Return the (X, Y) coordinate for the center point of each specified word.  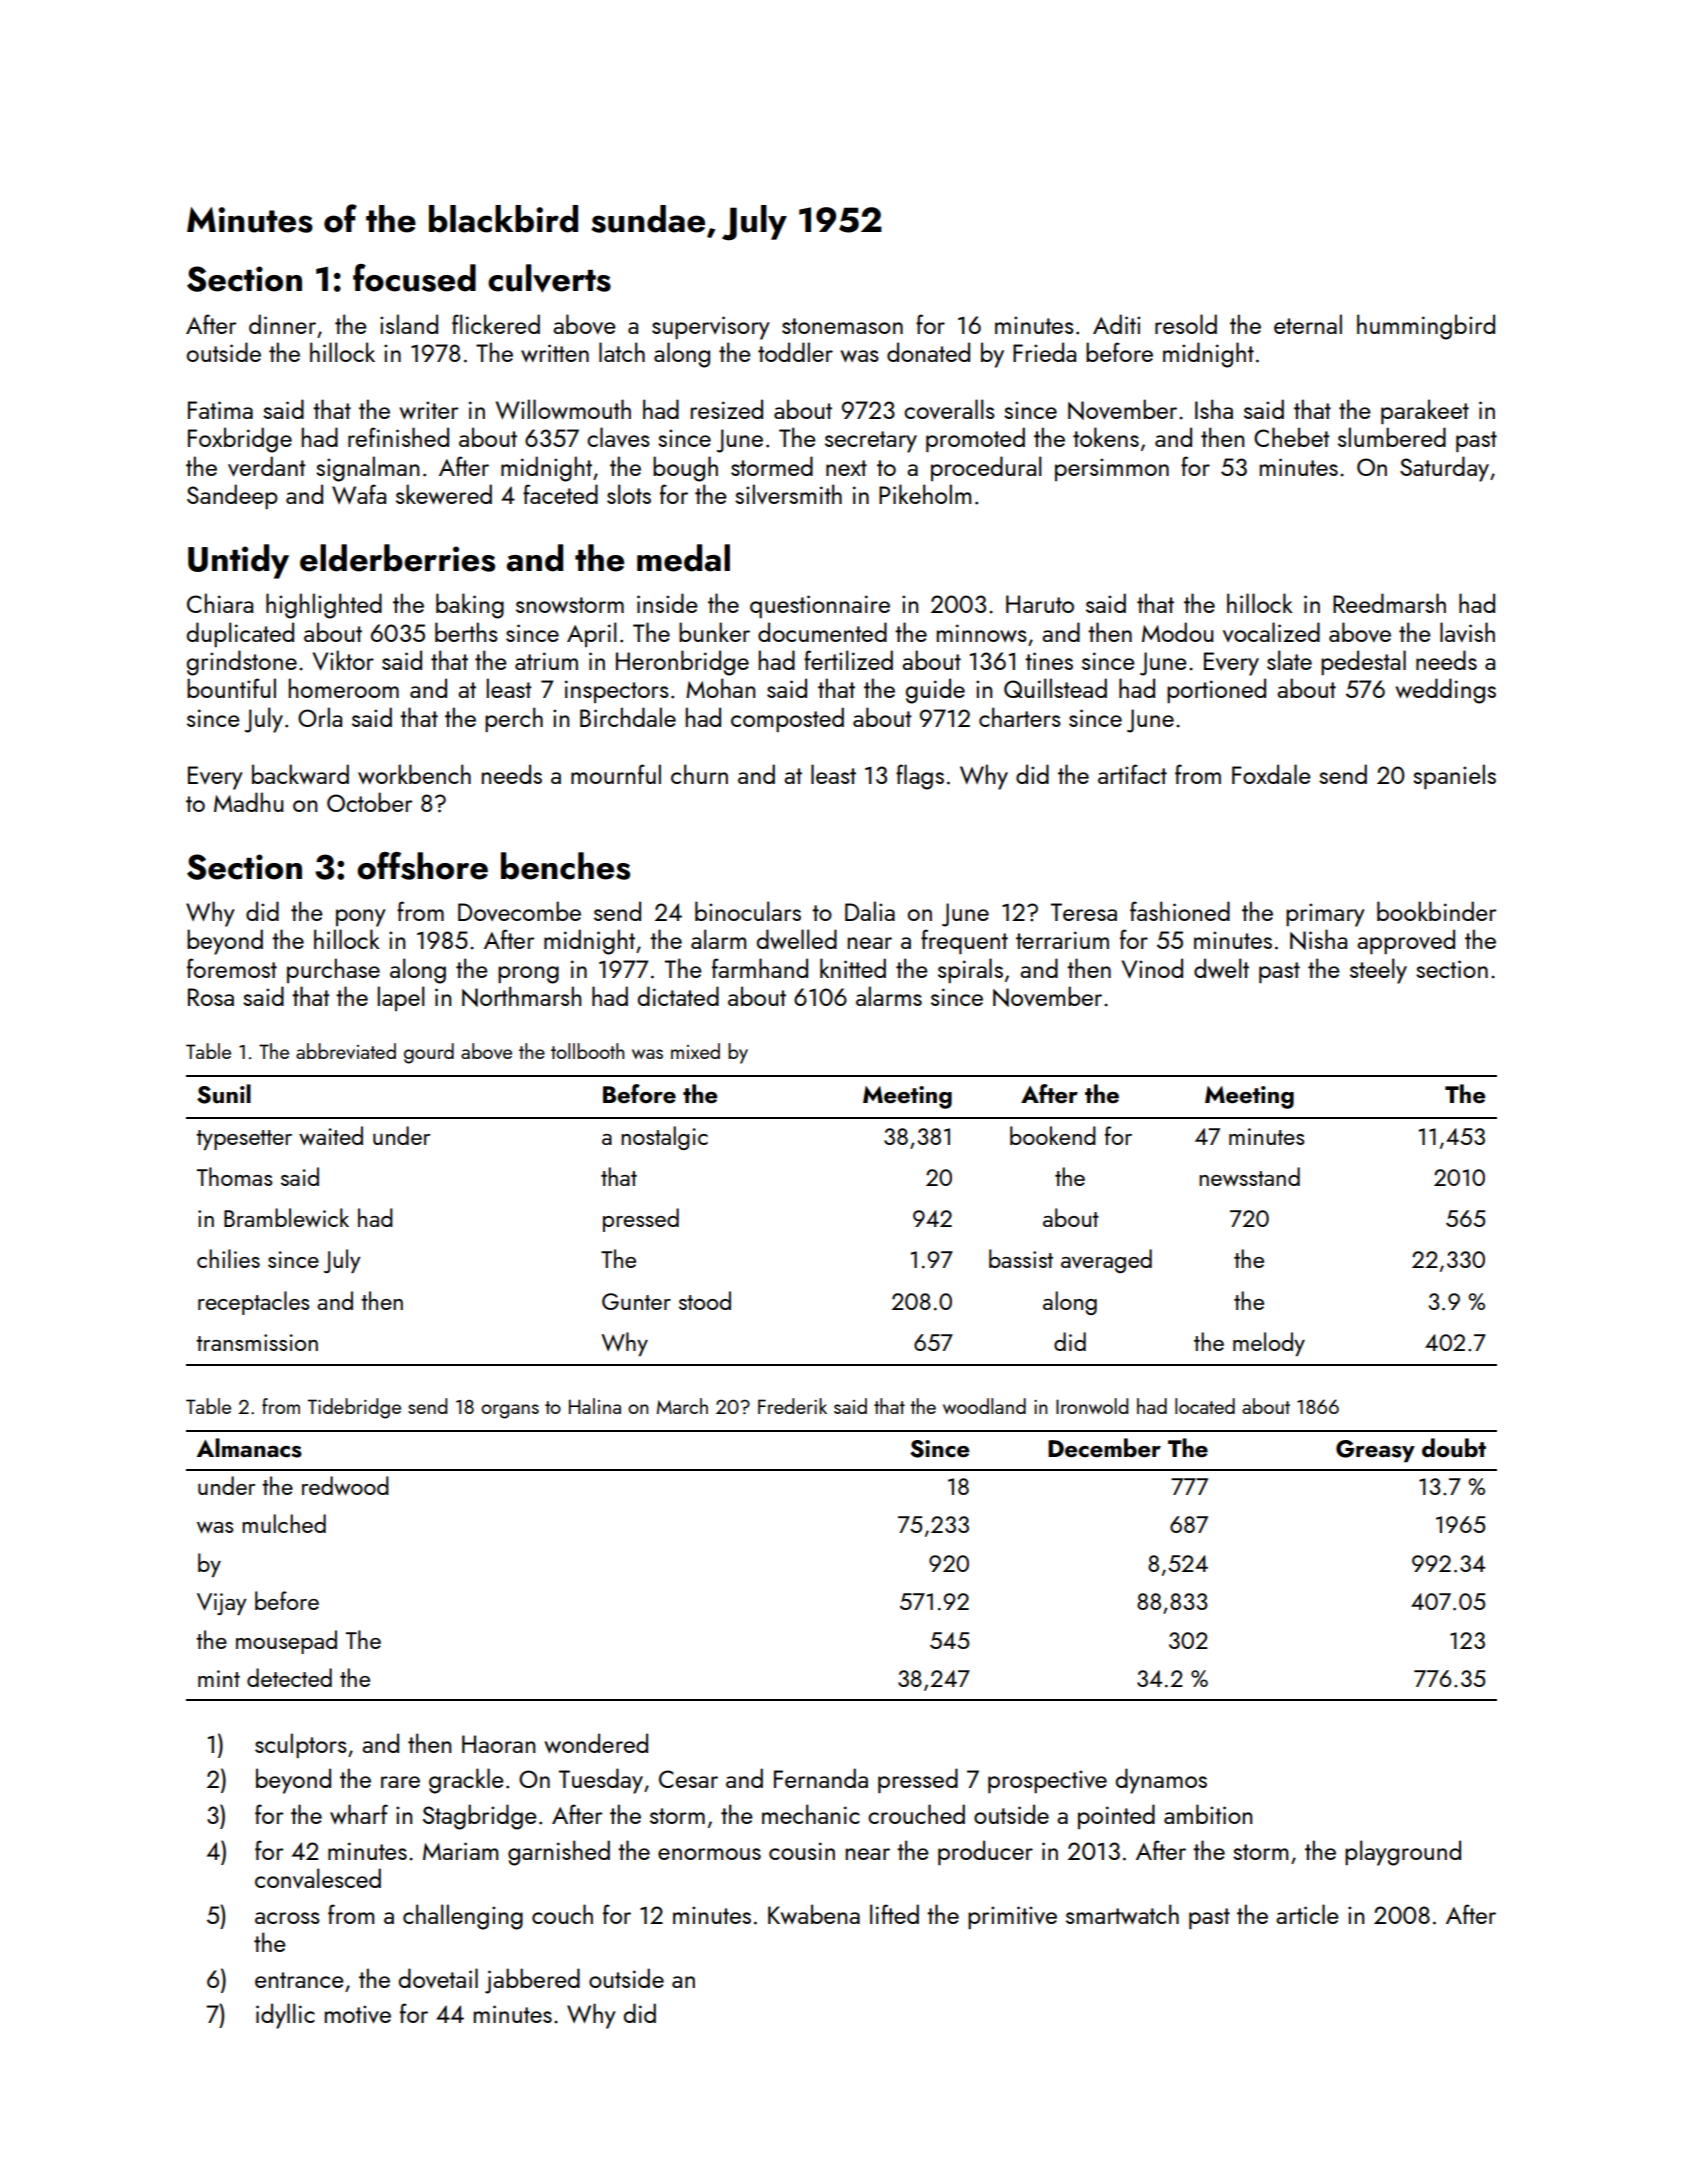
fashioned (1180, 911)
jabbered (532, 1981)
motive (358, 2014)
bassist (1021, 1258)
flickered (496, 324)
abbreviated (346, 1051)
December (1104, 1447)
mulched (284, 1523)
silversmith (788, 494)
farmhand (760, 968)
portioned (1216, 690)
